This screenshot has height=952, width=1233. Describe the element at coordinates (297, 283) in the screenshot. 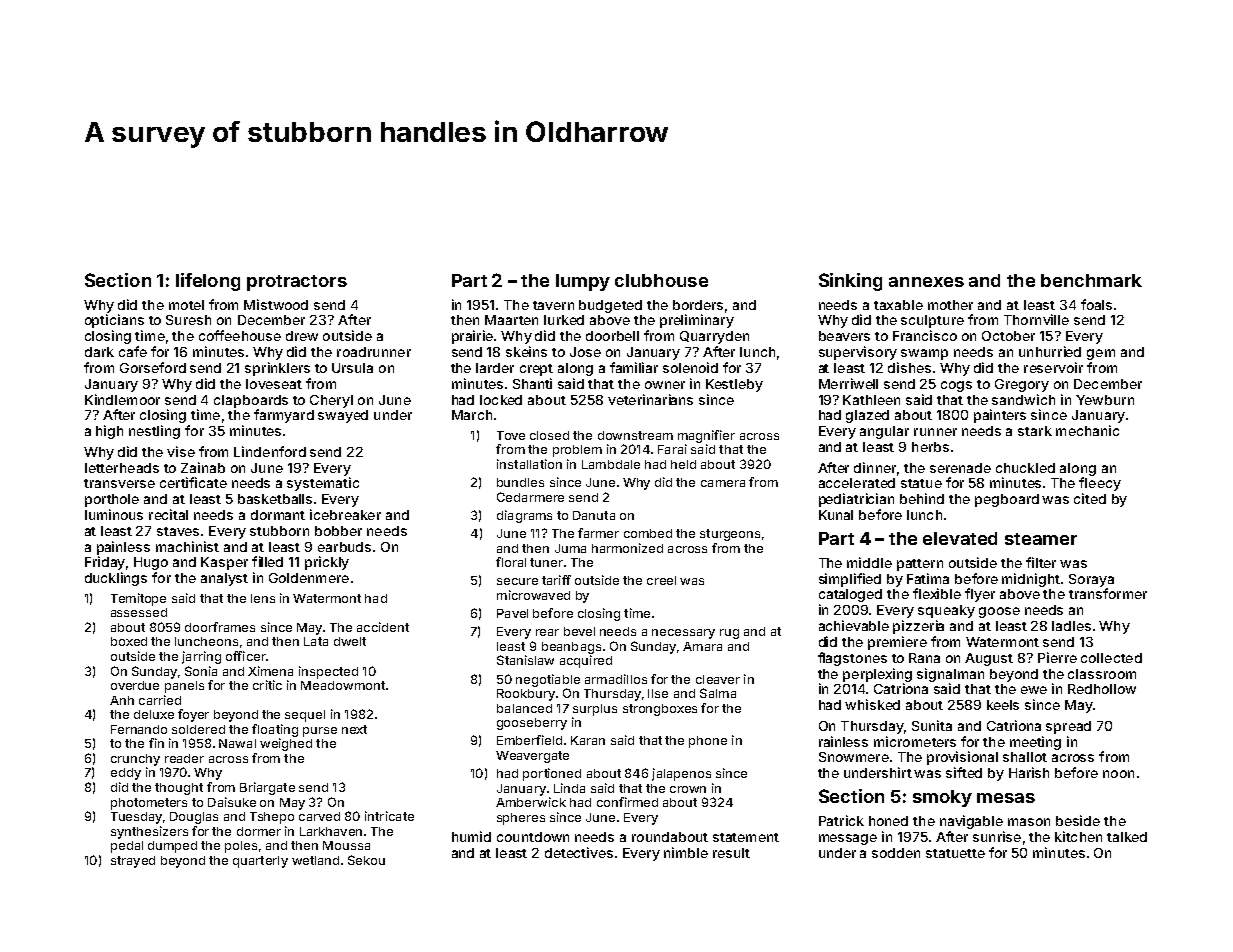

I see `protractors` at that location.
